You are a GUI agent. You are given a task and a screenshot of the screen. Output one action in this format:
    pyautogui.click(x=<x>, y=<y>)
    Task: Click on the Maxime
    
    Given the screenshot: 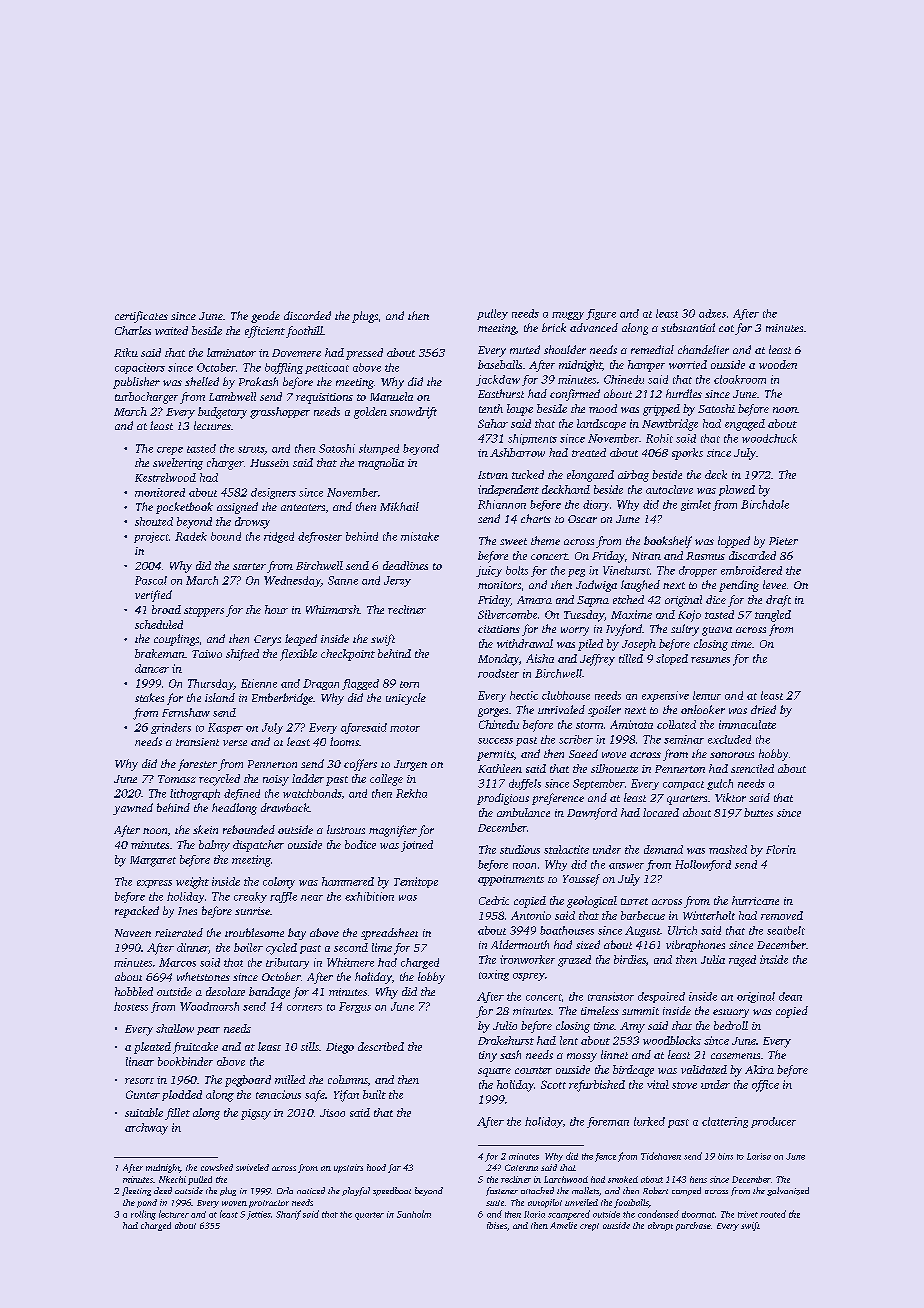 What is the action you would take?
    pyautogui.click(x=631, y=614)
